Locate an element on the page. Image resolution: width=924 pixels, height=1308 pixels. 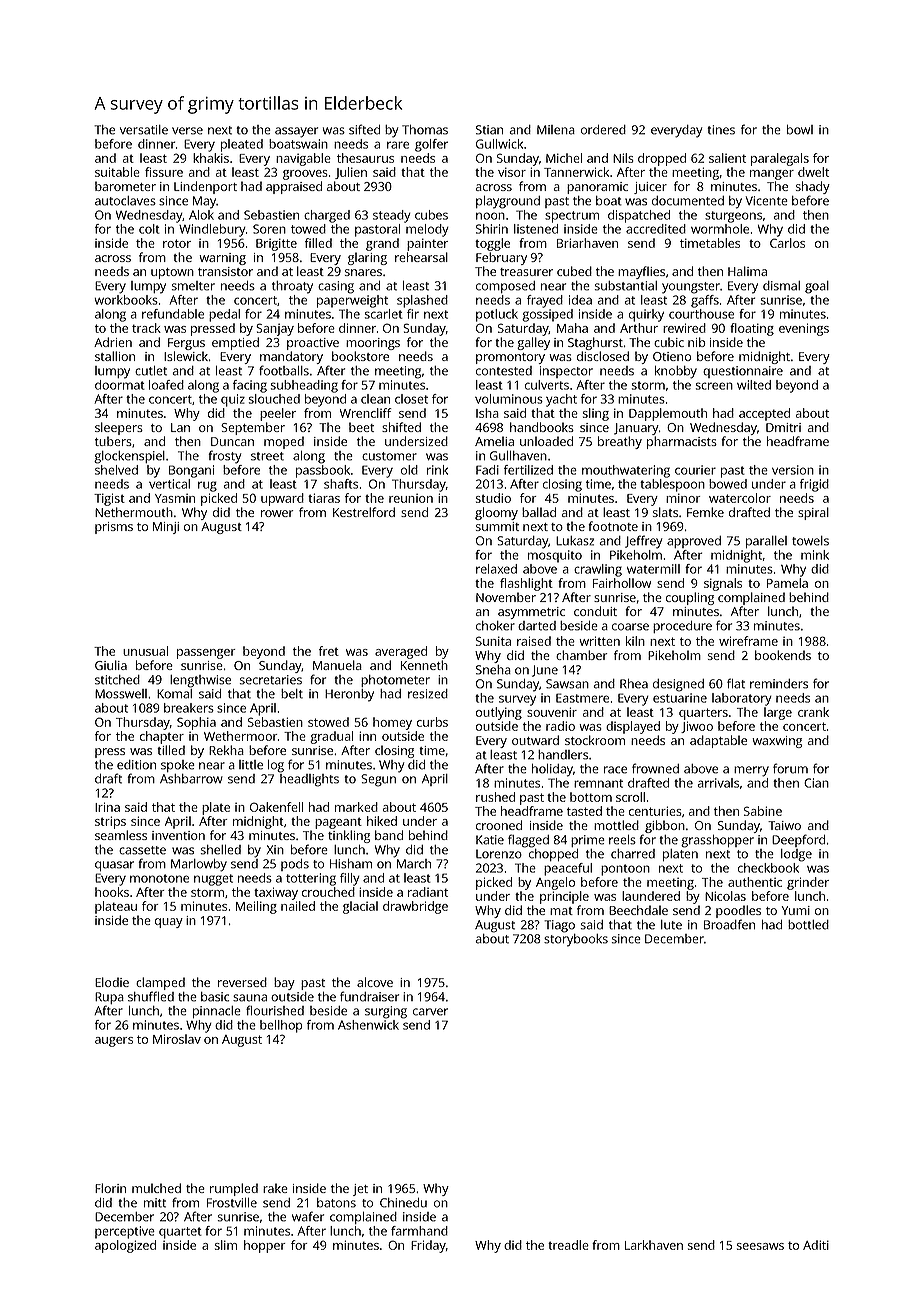
flat is located at coordinates (736, 683).
